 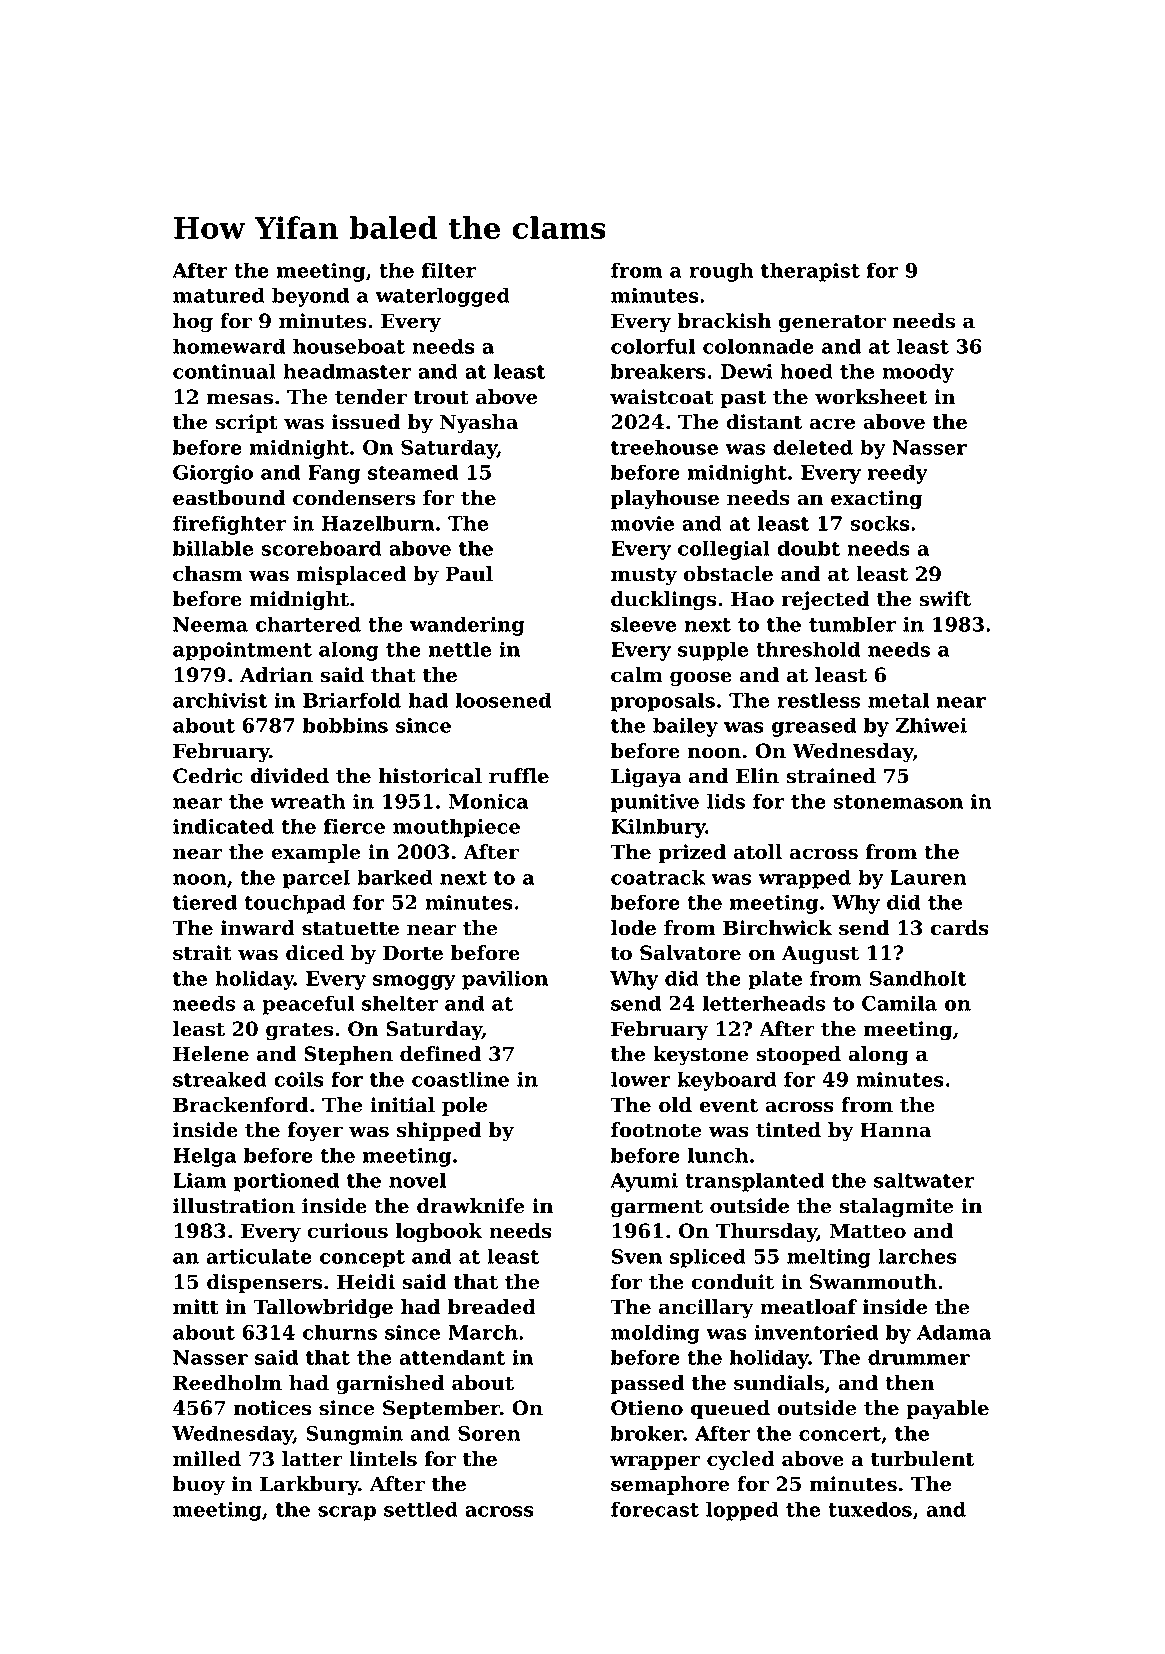 What do you see at coordinates (199, 1486) in the screenshot?
I see `buoy` at bounding box center [199, 1486].
